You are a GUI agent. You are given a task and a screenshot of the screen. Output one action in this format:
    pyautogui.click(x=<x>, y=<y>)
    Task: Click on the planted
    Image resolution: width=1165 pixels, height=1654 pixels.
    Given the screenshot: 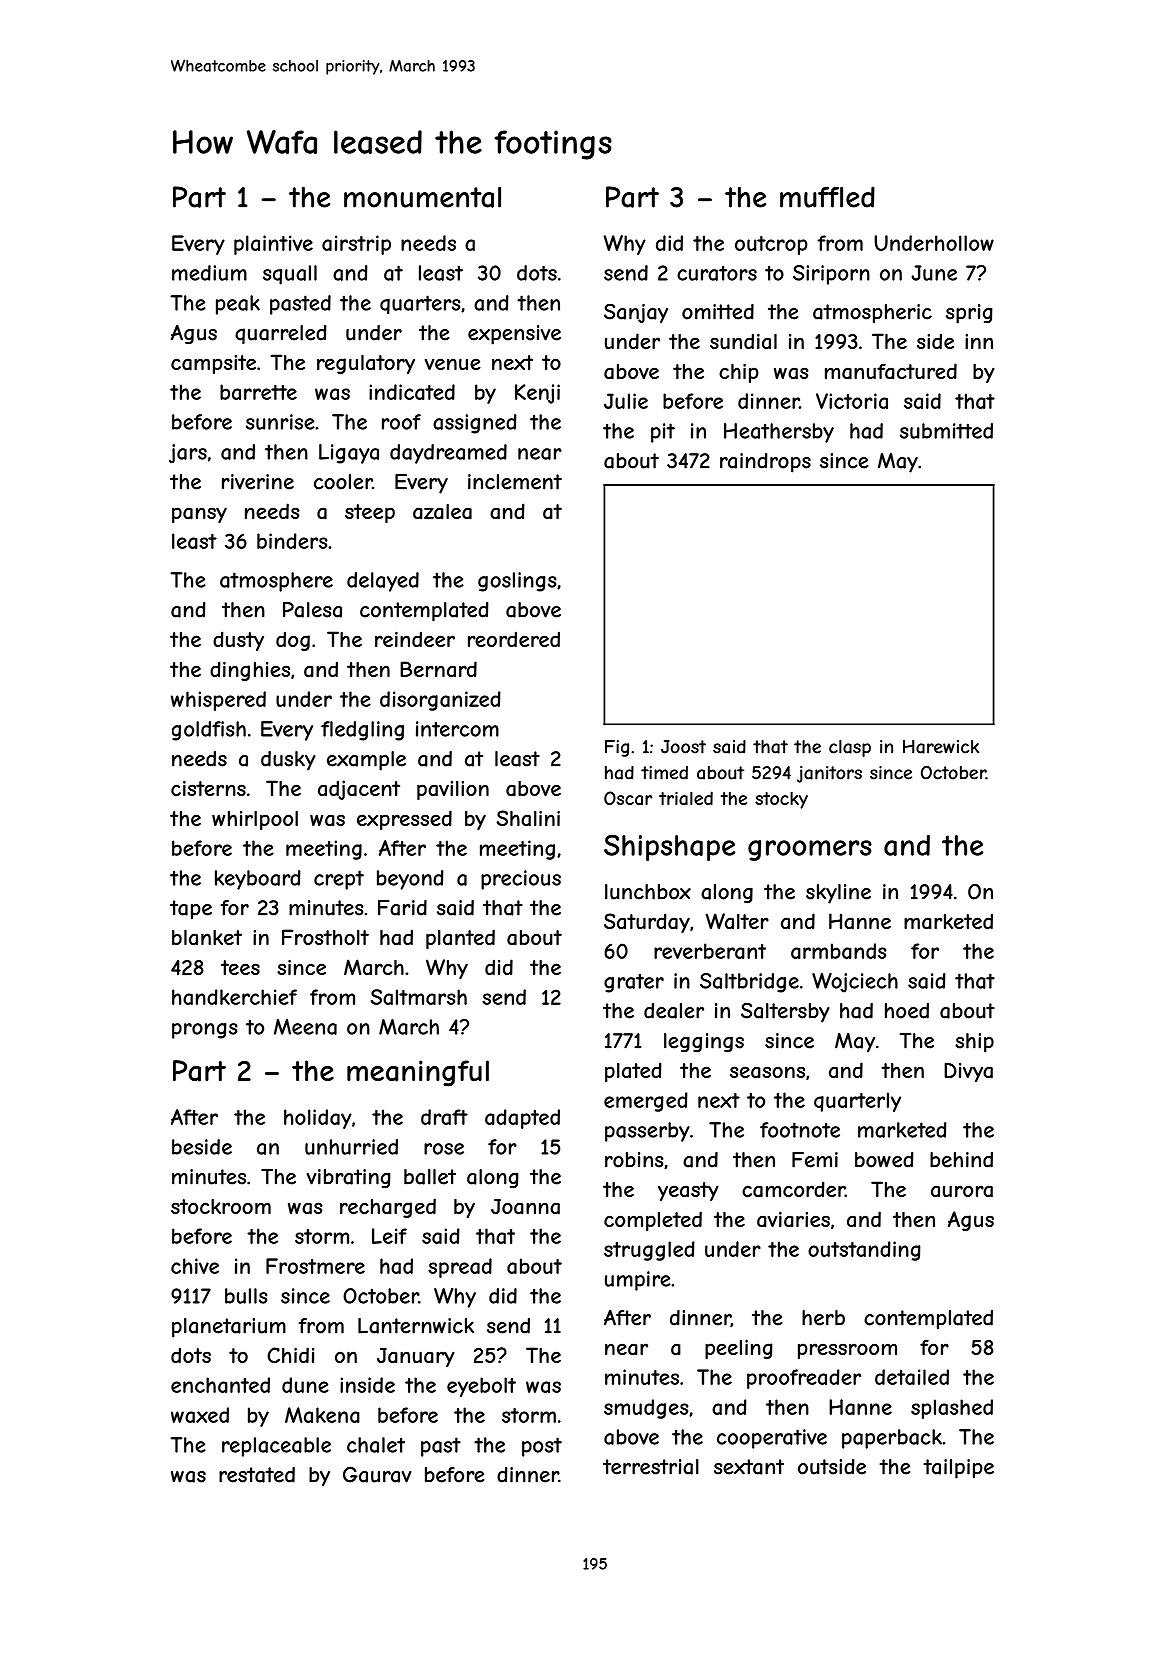 What is the action you would take?
    pyautogui.click(x=460, y=939)
